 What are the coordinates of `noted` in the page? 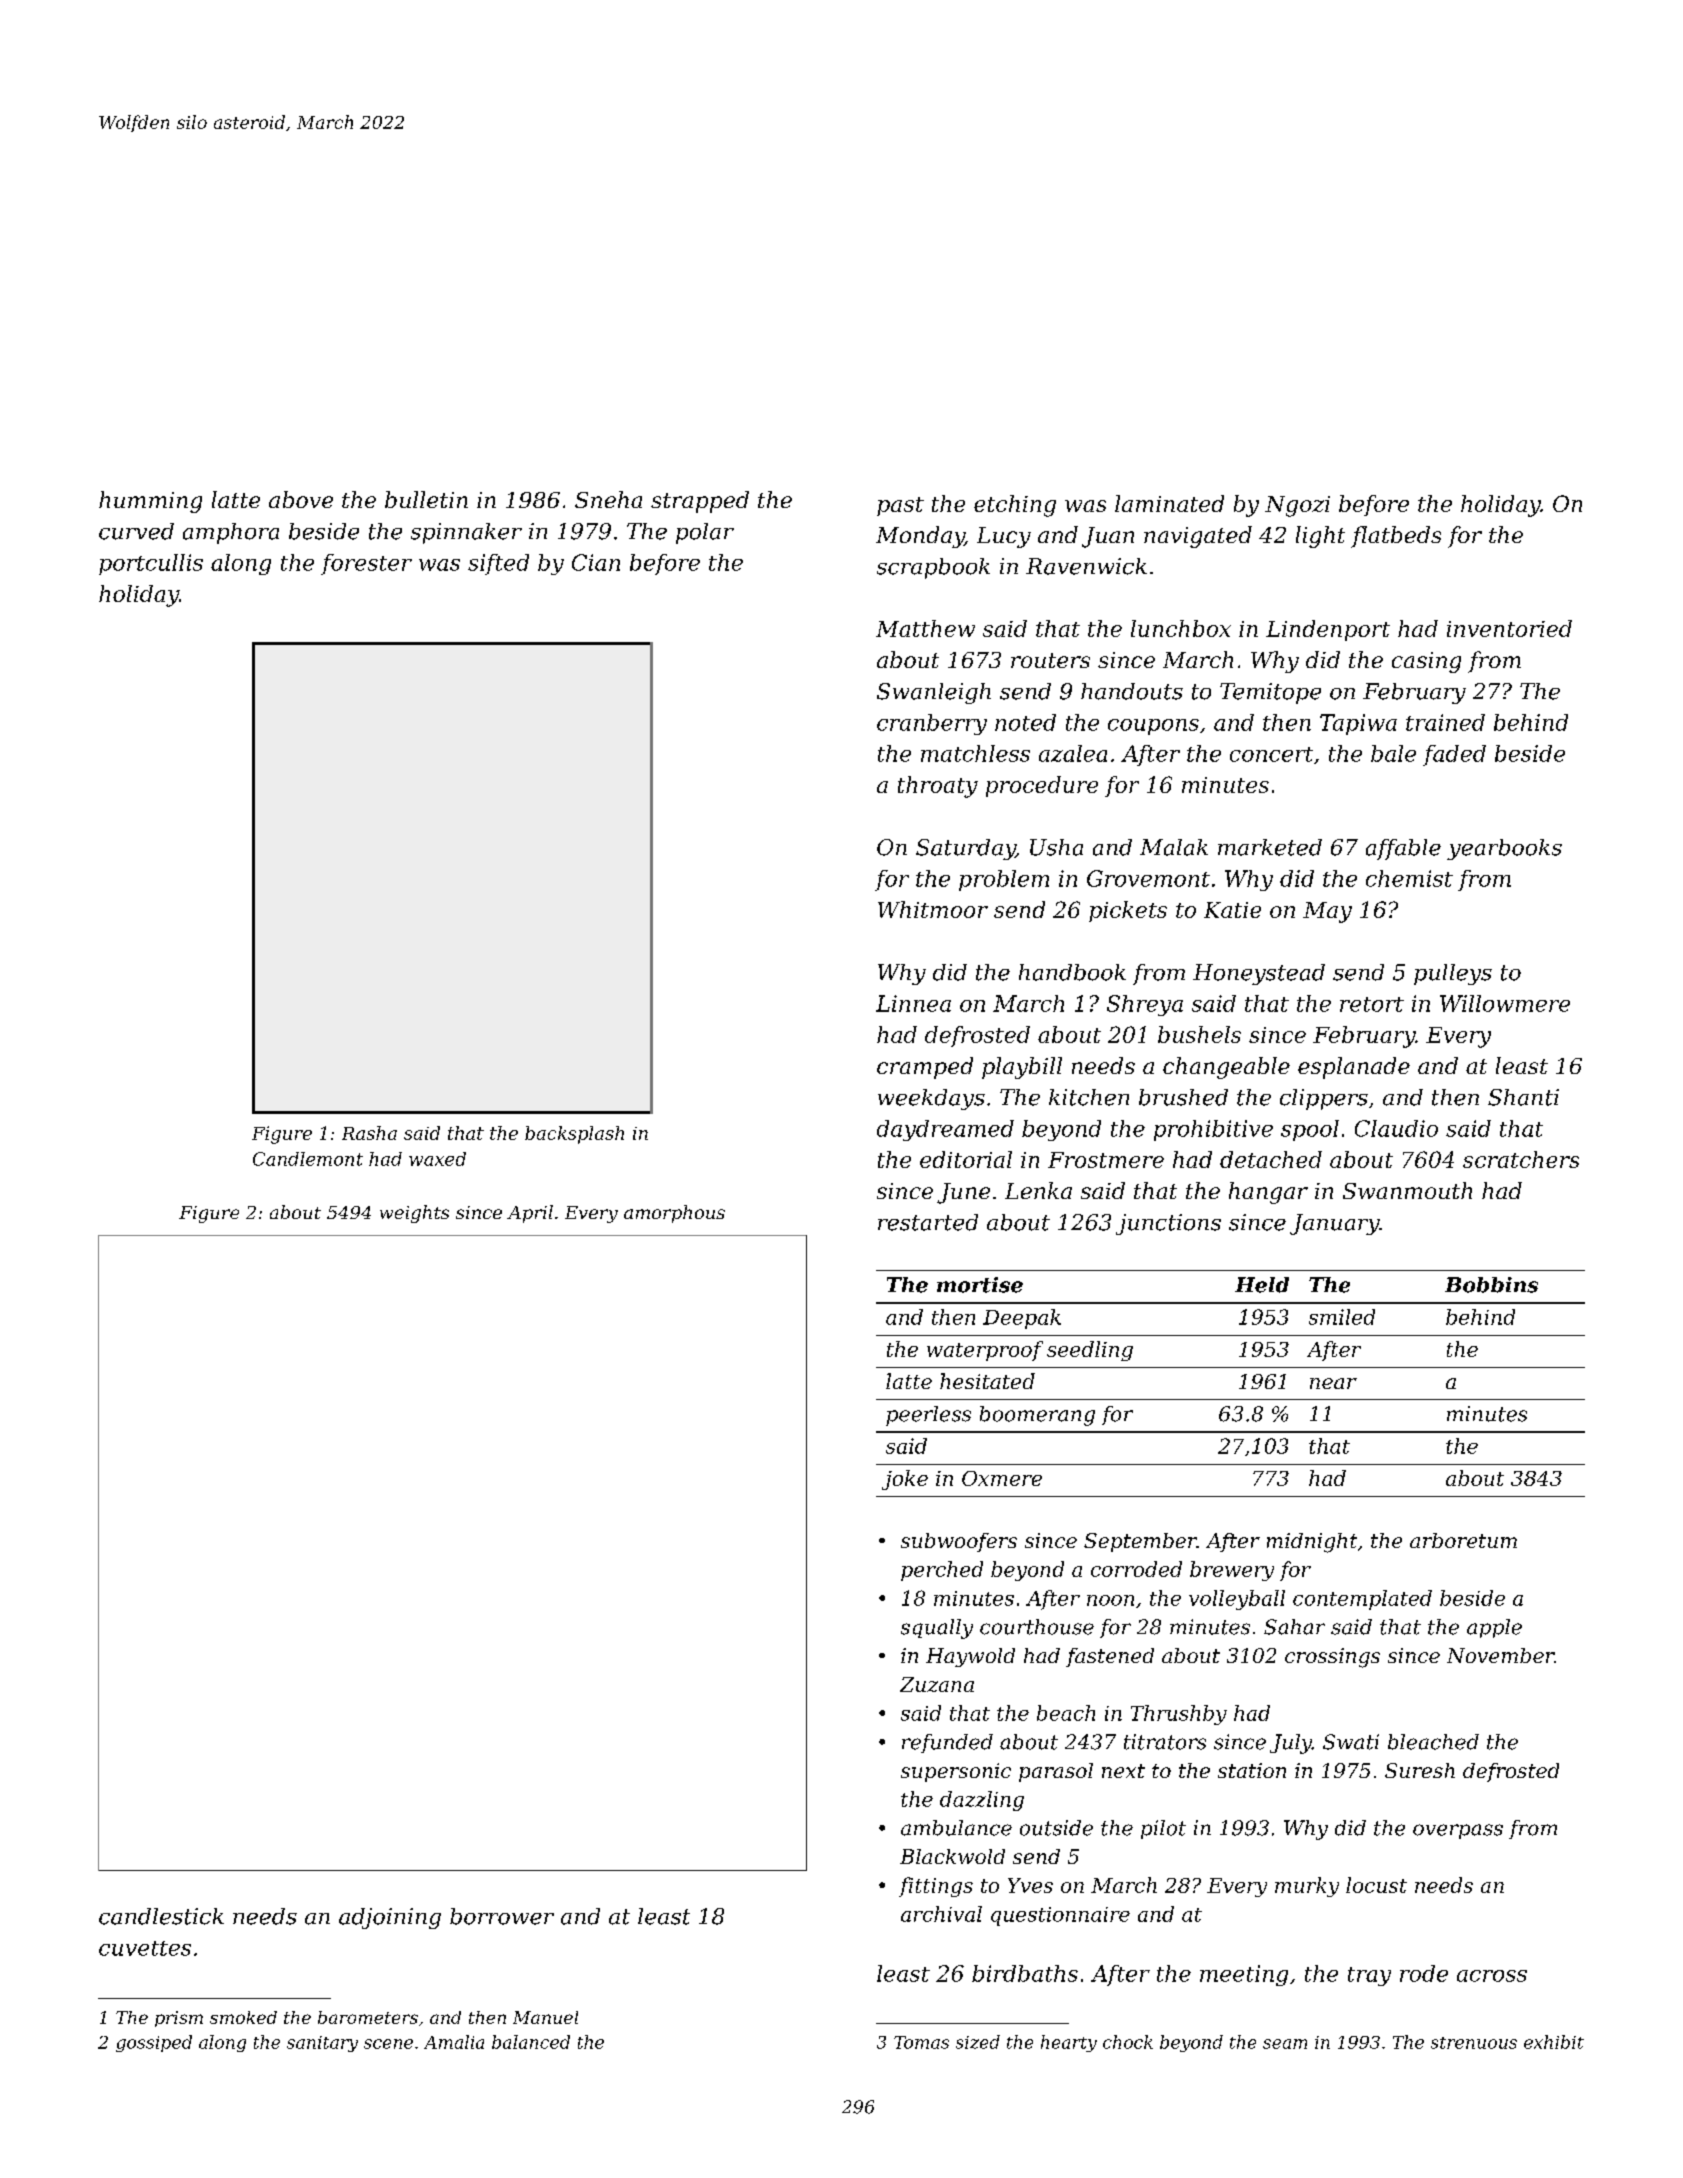 It's located at (1025, 722).
